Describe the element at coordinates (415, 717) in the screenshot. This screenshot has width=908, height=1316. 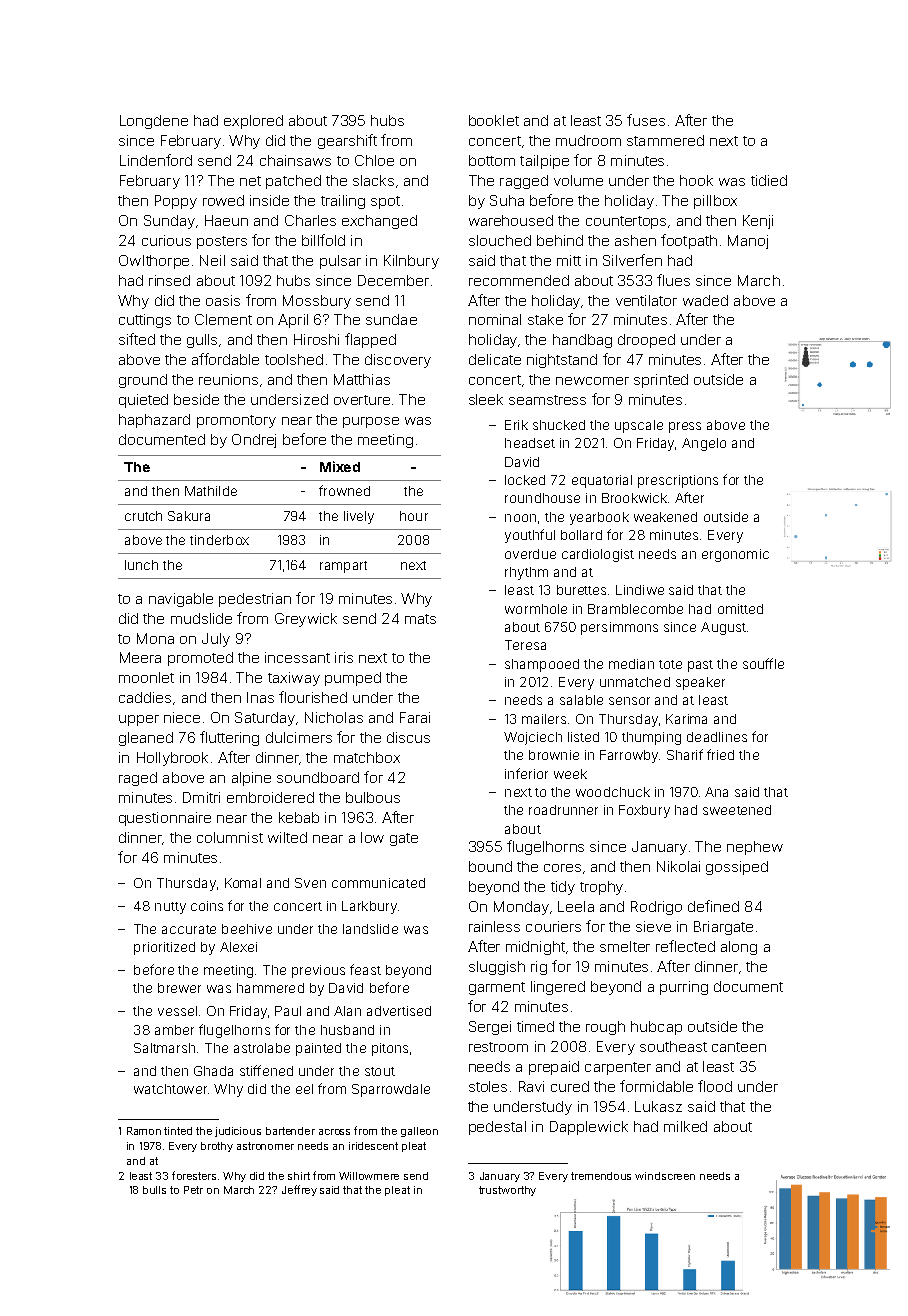
I see `Farai` at that location.
